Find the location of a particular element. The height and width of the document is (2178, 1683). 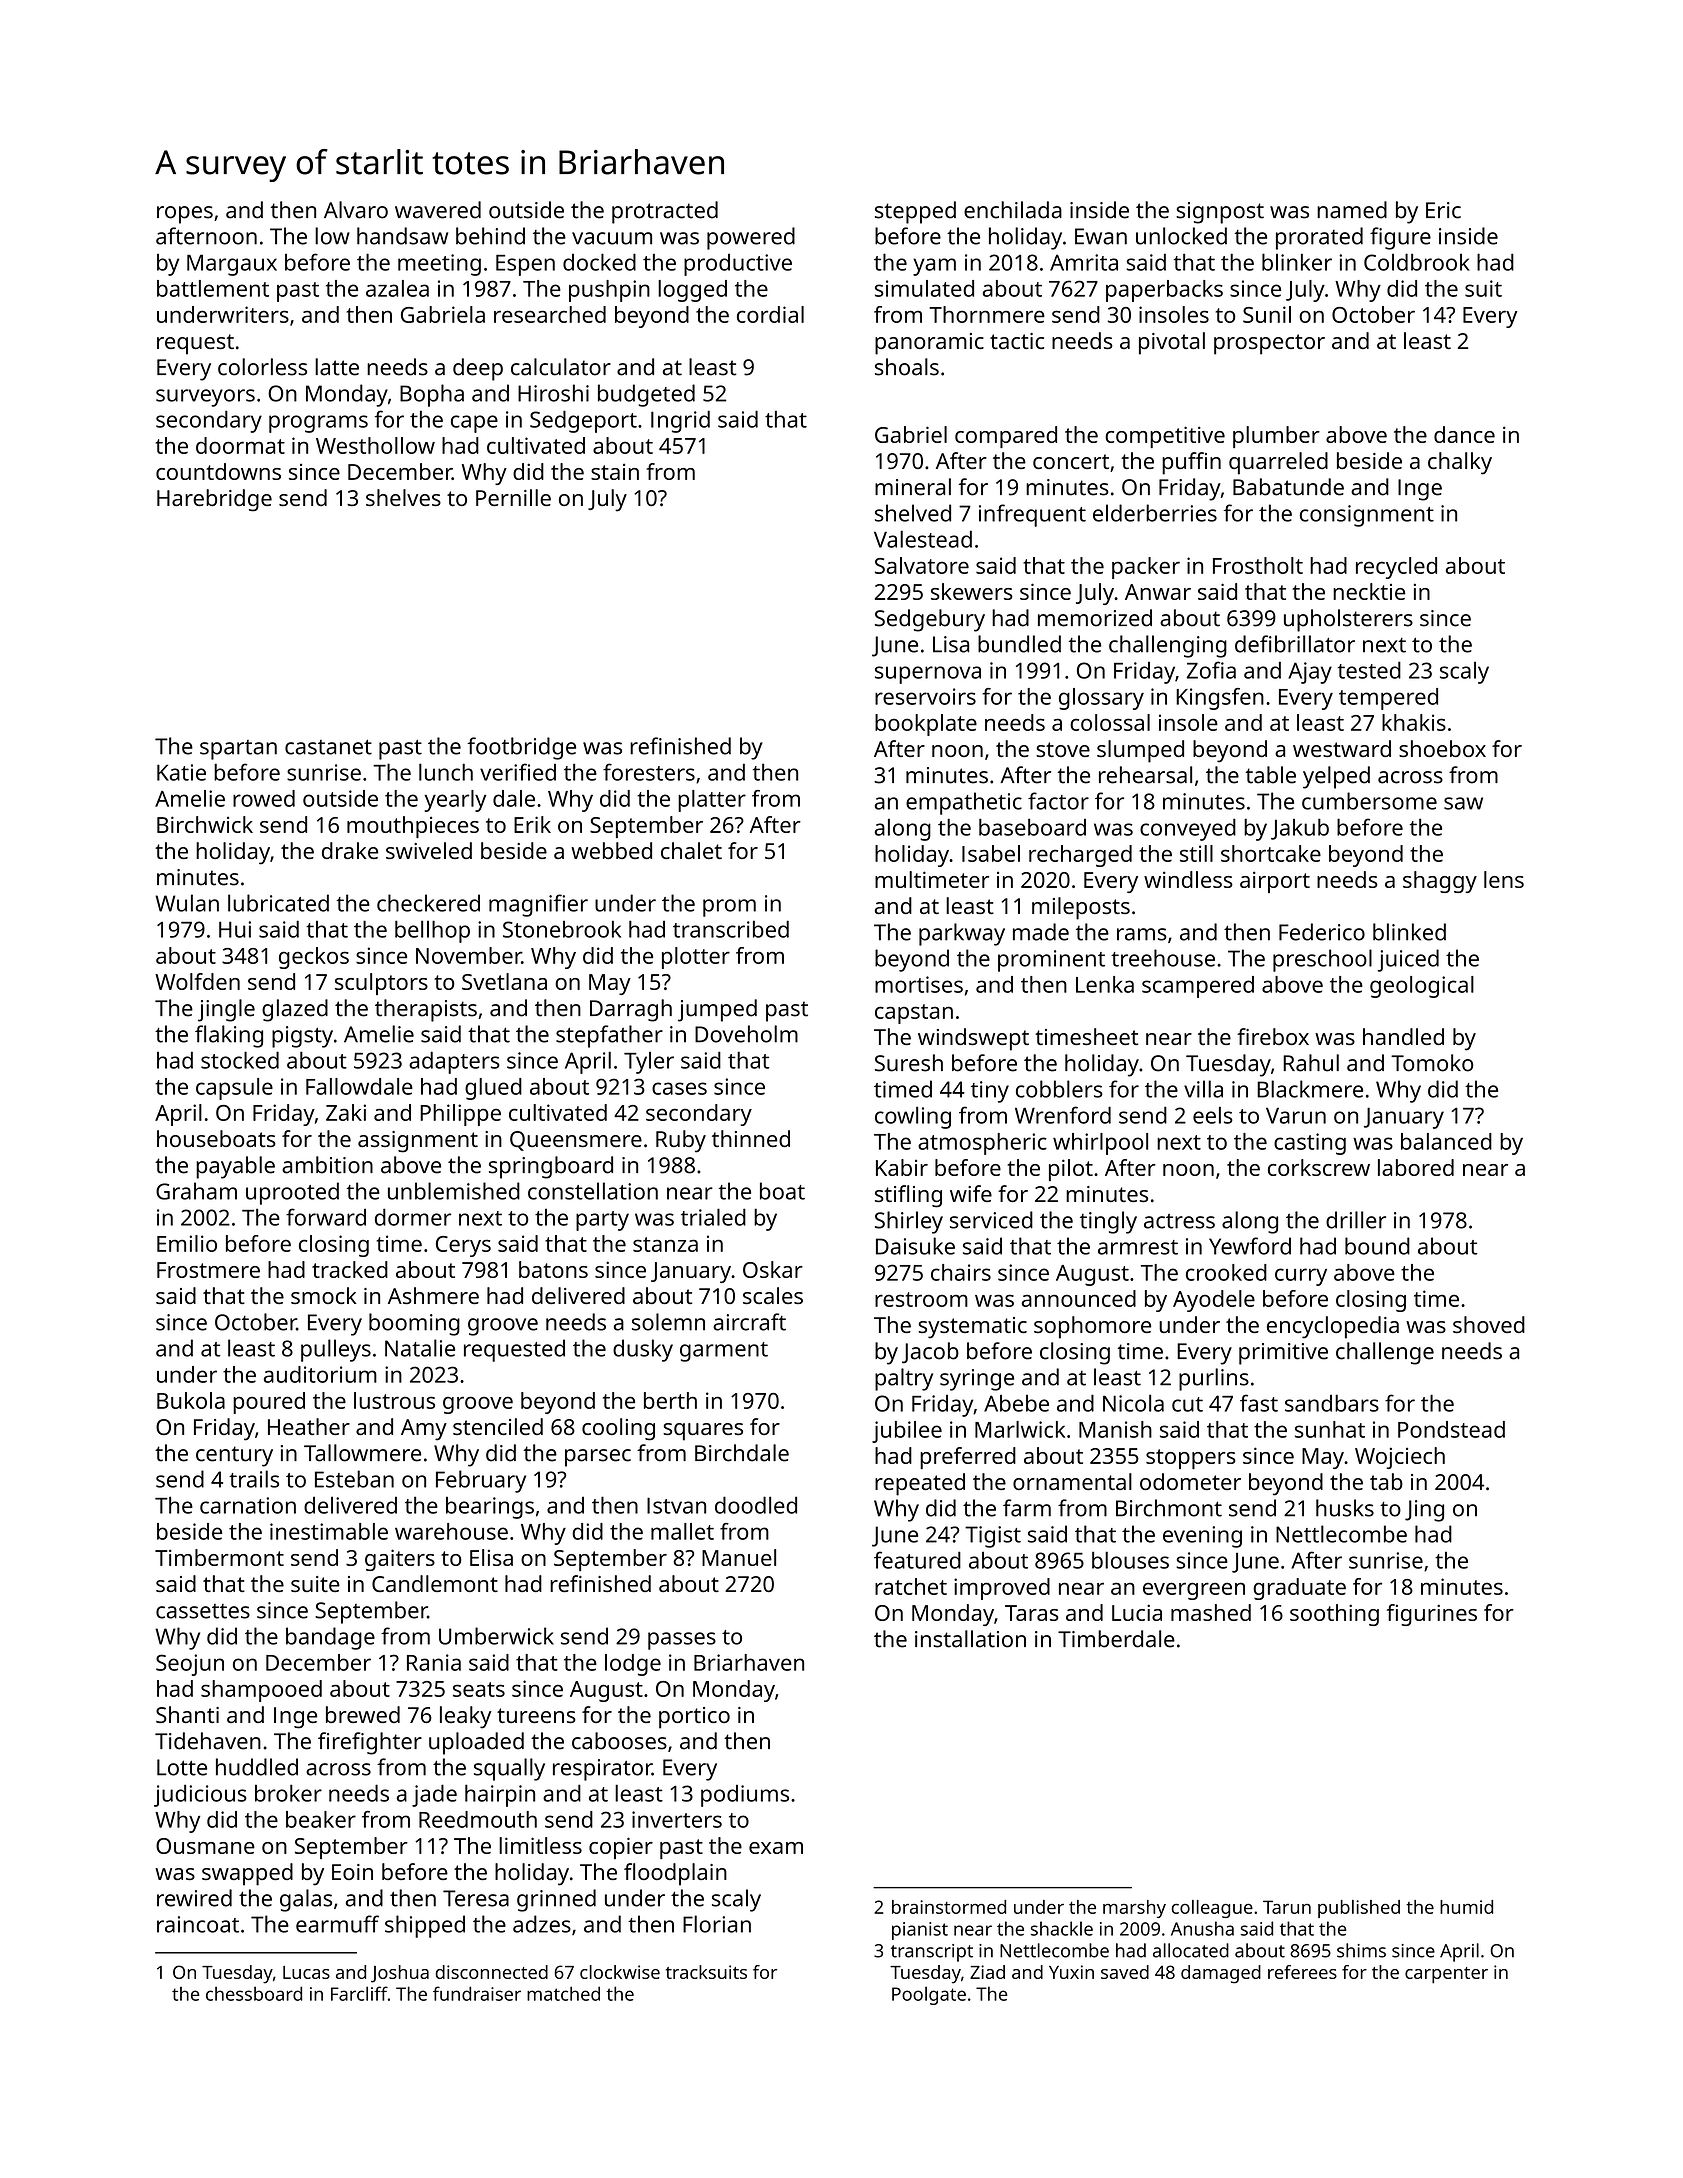

portico is located at coordinates (694, 1718).
